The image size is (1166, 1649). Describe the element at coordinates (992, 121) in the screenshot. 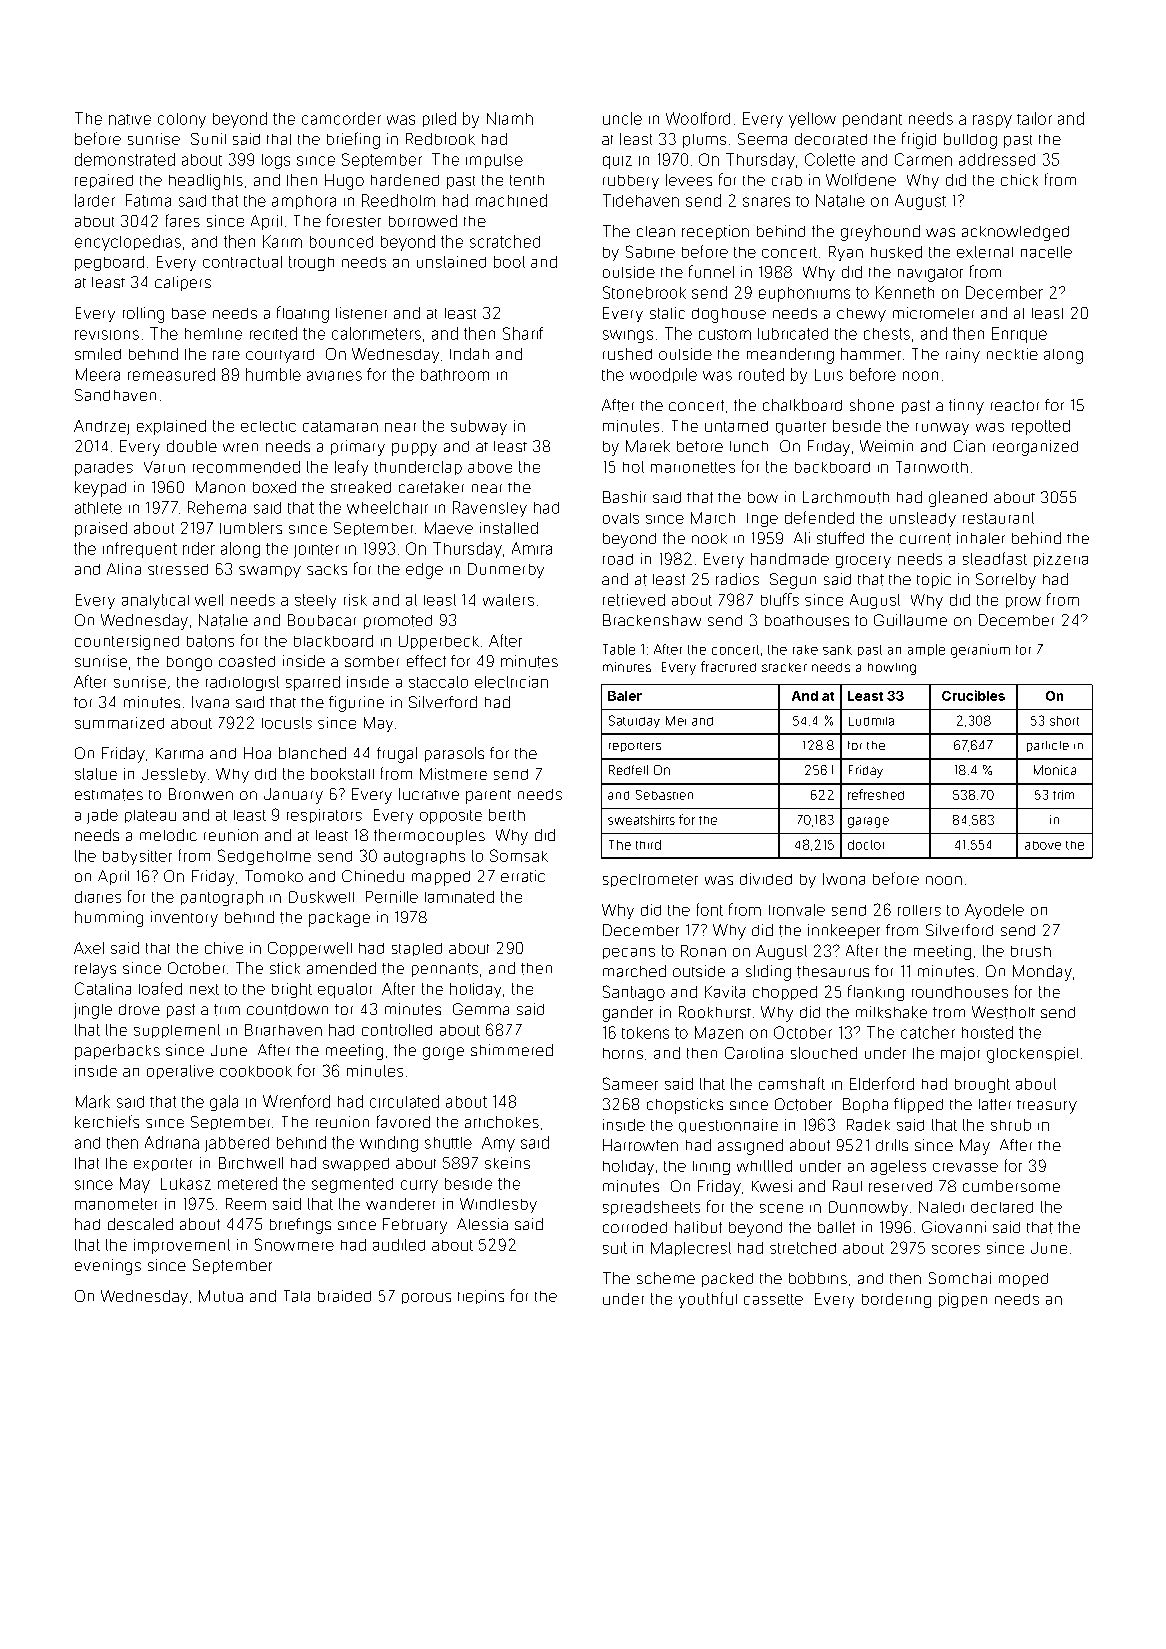

I see `raspy` at that location.
